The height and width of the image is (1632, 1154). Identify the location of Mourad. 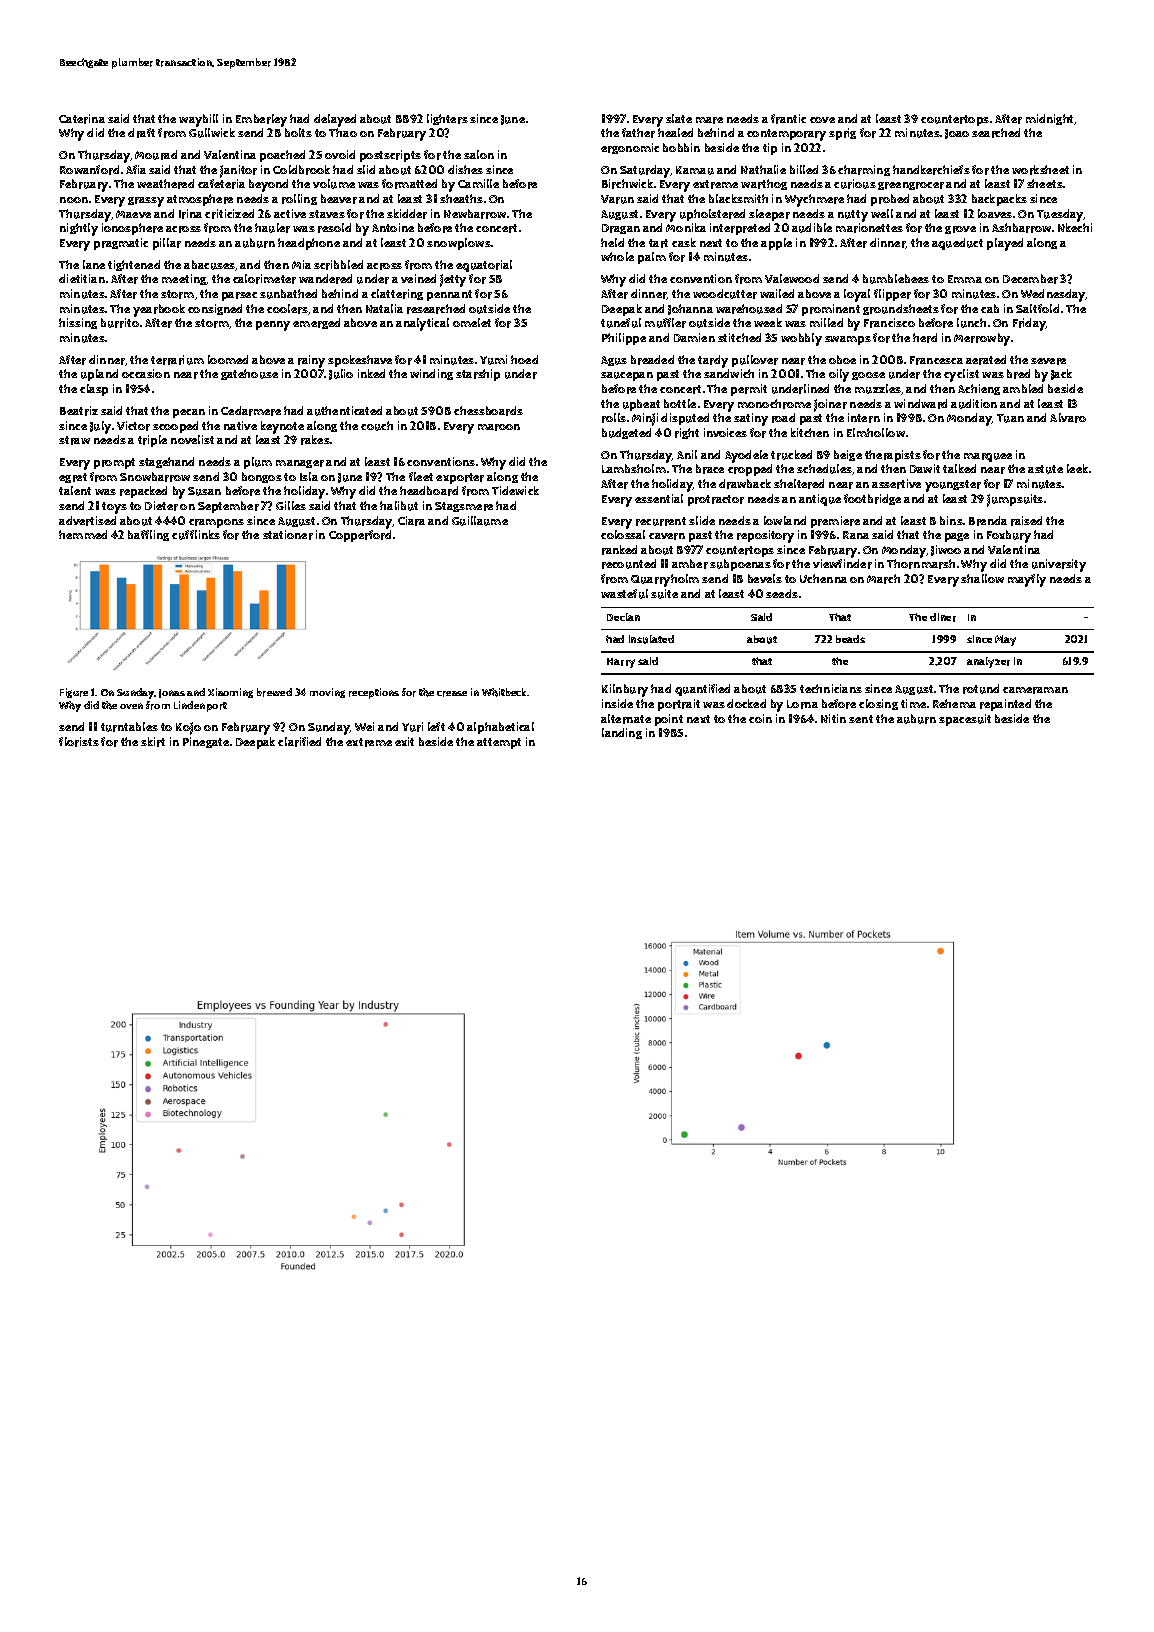
(156, 155).
